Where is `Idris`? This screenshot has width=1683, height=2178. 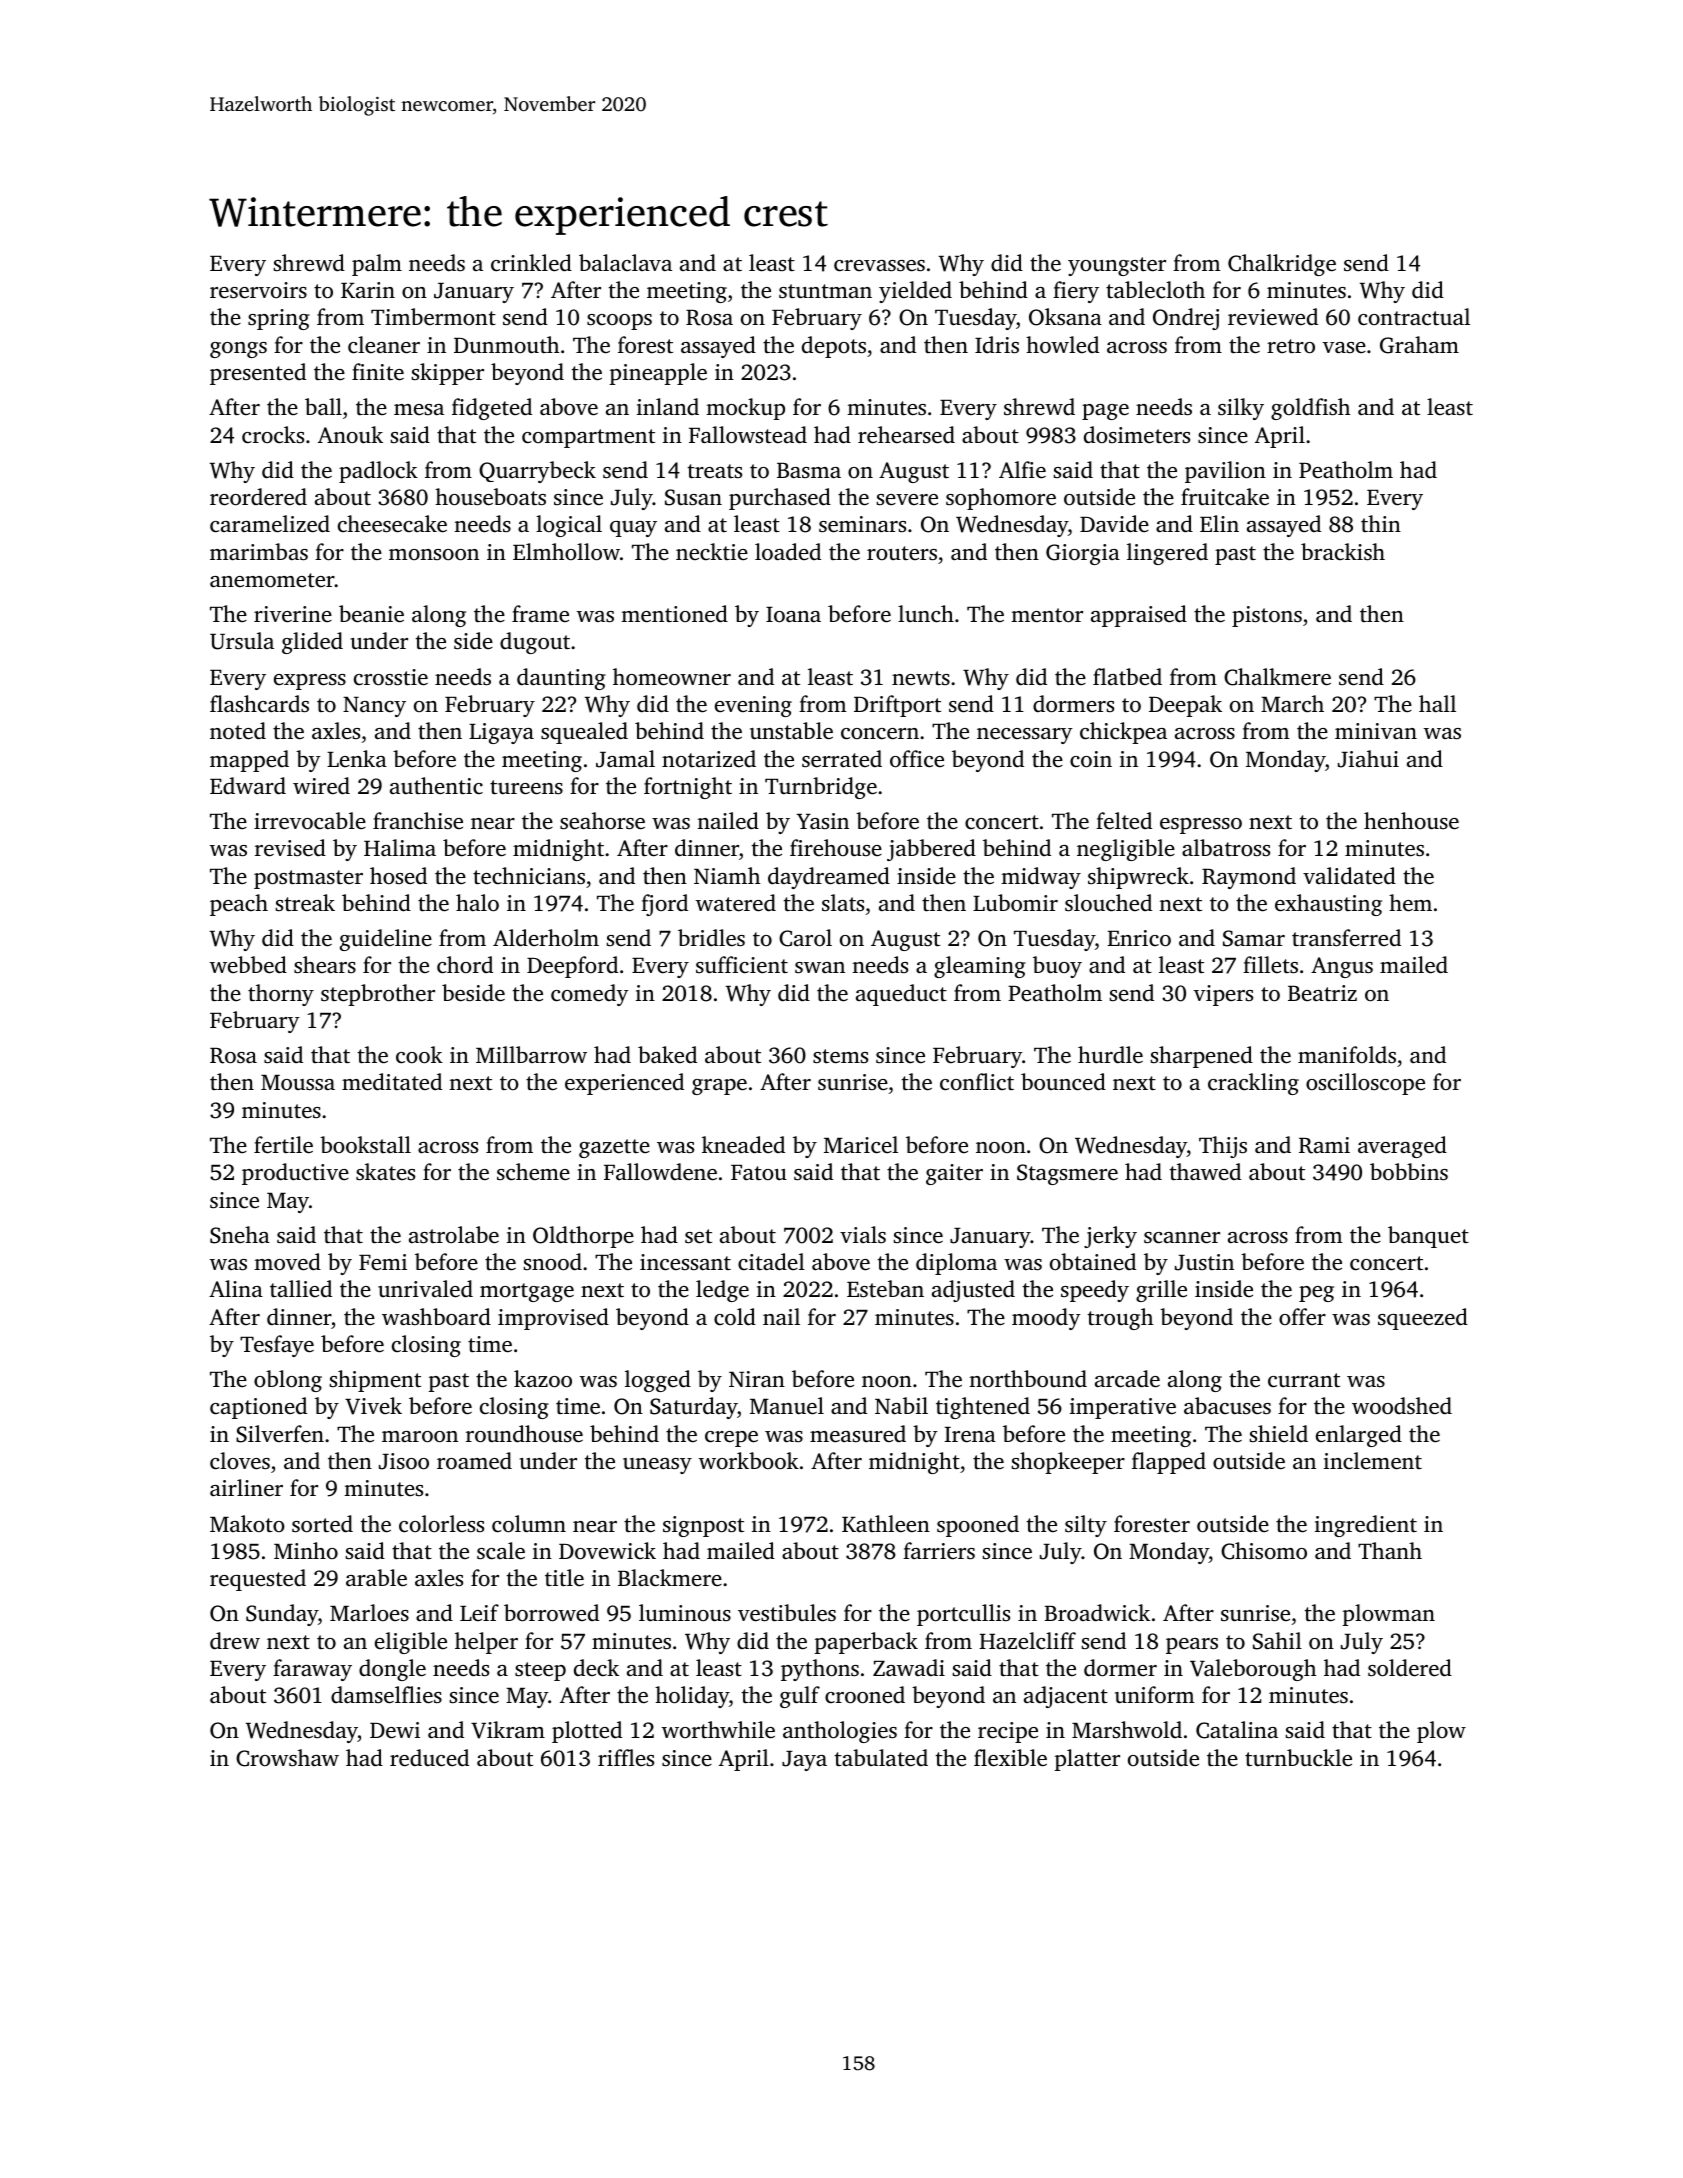 Idris is located at coordinates (997, 344).
